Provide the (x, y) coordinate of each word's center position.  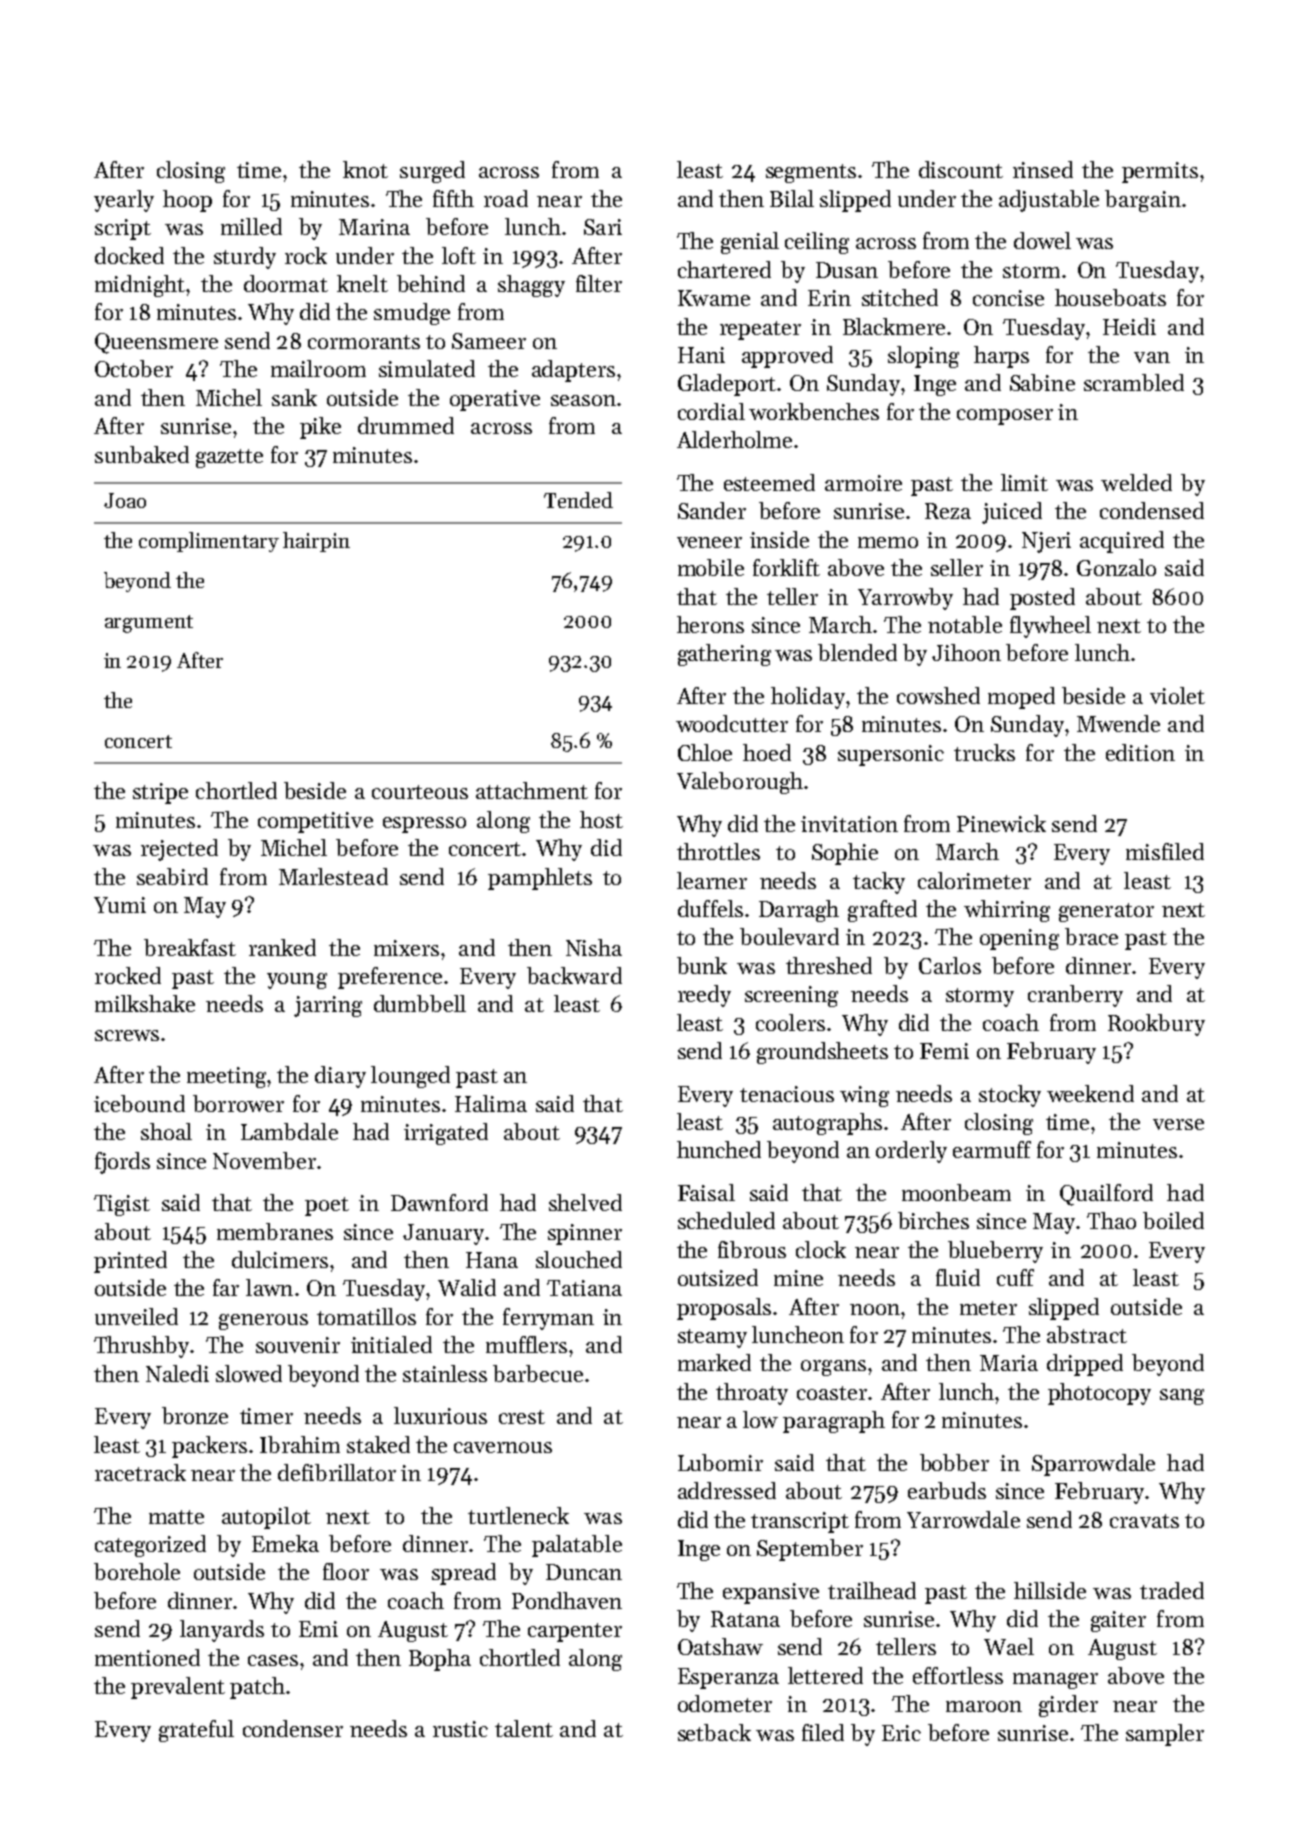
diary (340, 1077)
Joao (125, 500)
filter (599, 283)
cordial (711, 411)
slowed (249, 1373)
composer (1005, 417)
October (134, 368)
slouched (579, 1259)
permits (1160, 172)
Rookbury (1156, 1025)
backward (574, 975)
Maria (1009, 1363)
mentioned (147, 1657)
